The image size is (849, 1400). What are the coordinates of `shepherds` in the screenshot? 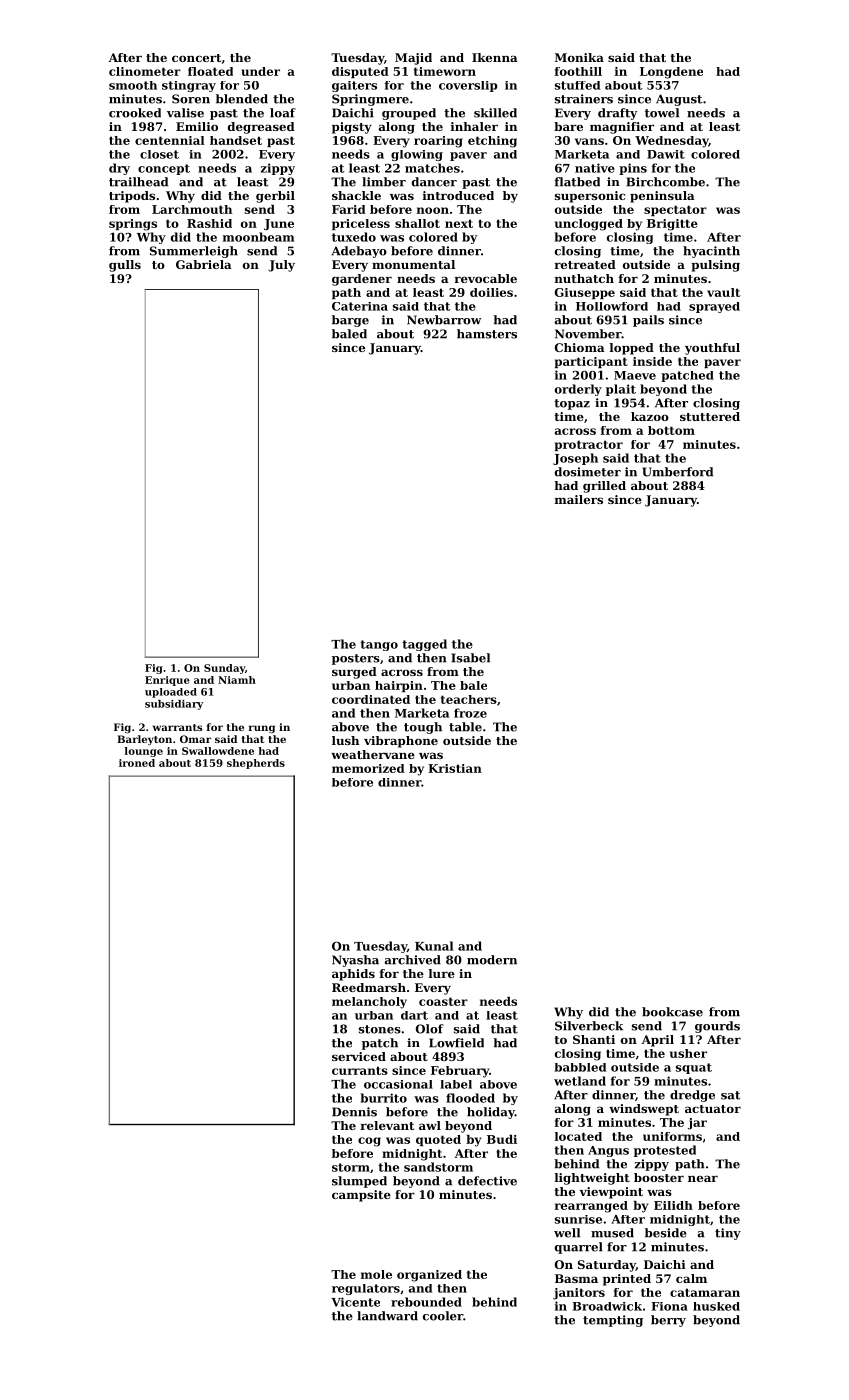 It's located at (256, 764).
